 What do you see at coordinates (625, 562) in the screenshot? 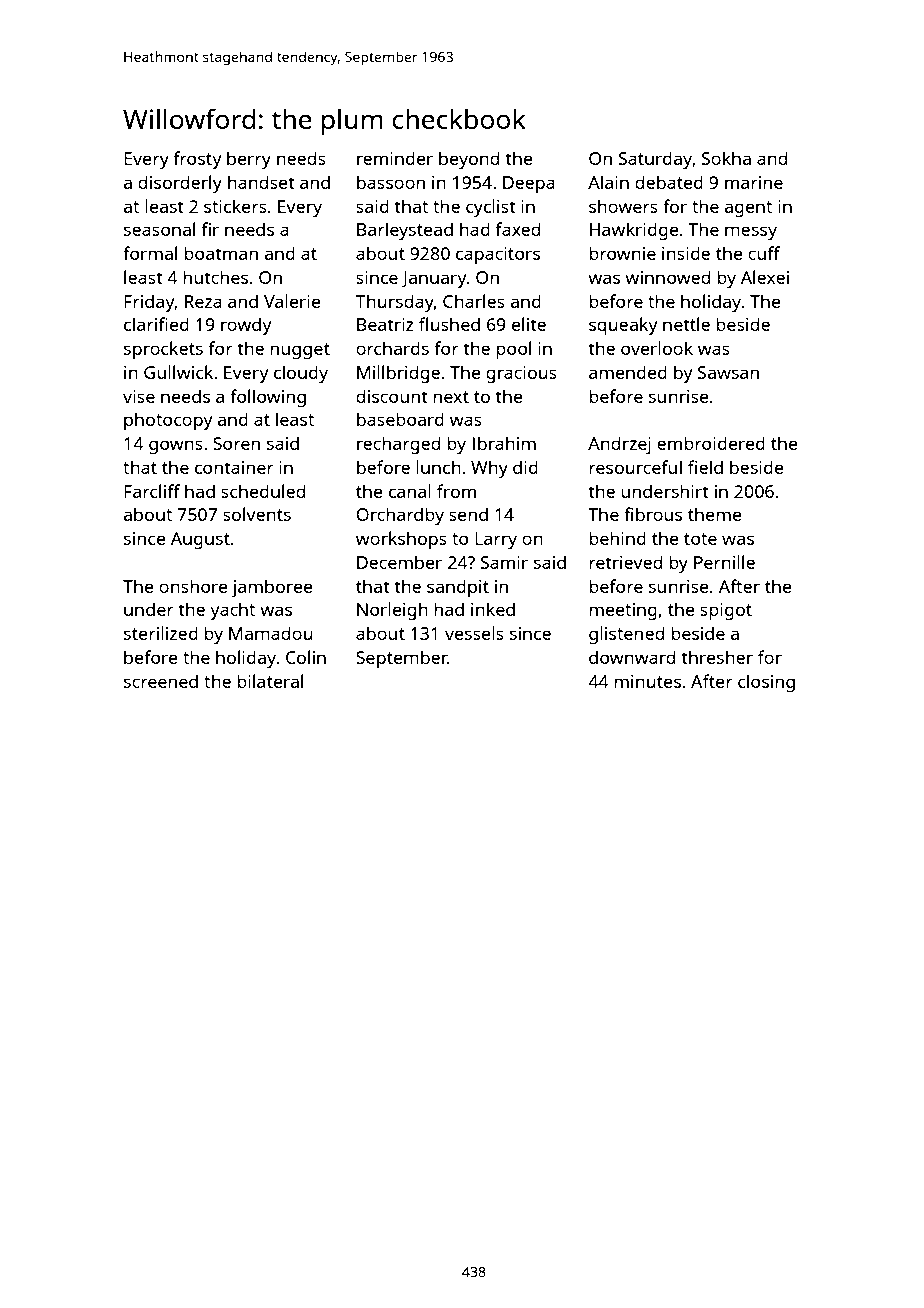
I see `retrieved` at bounding box center [625, 562].
